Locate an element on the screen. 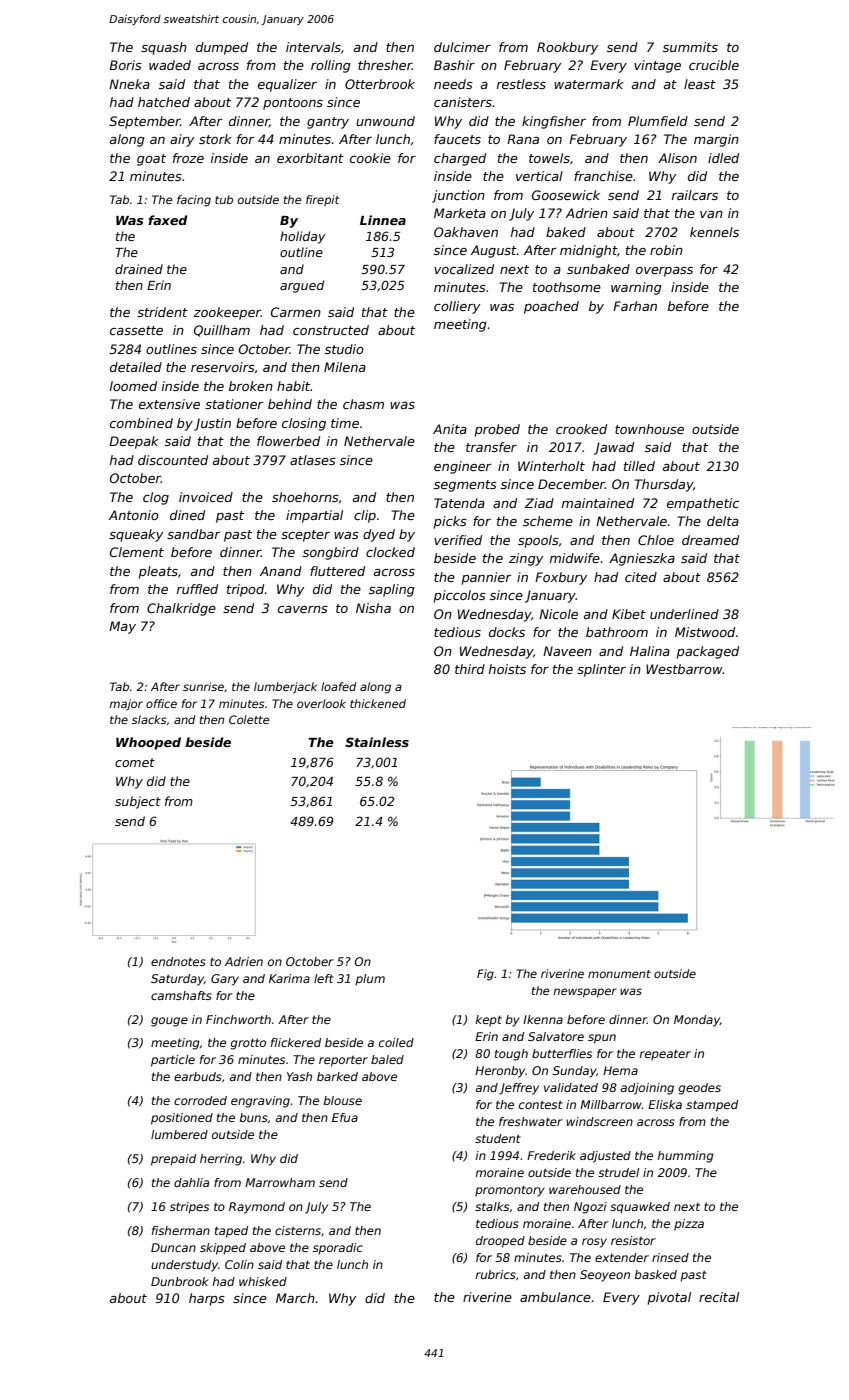  kennels is located at coordinates (714, 232).
